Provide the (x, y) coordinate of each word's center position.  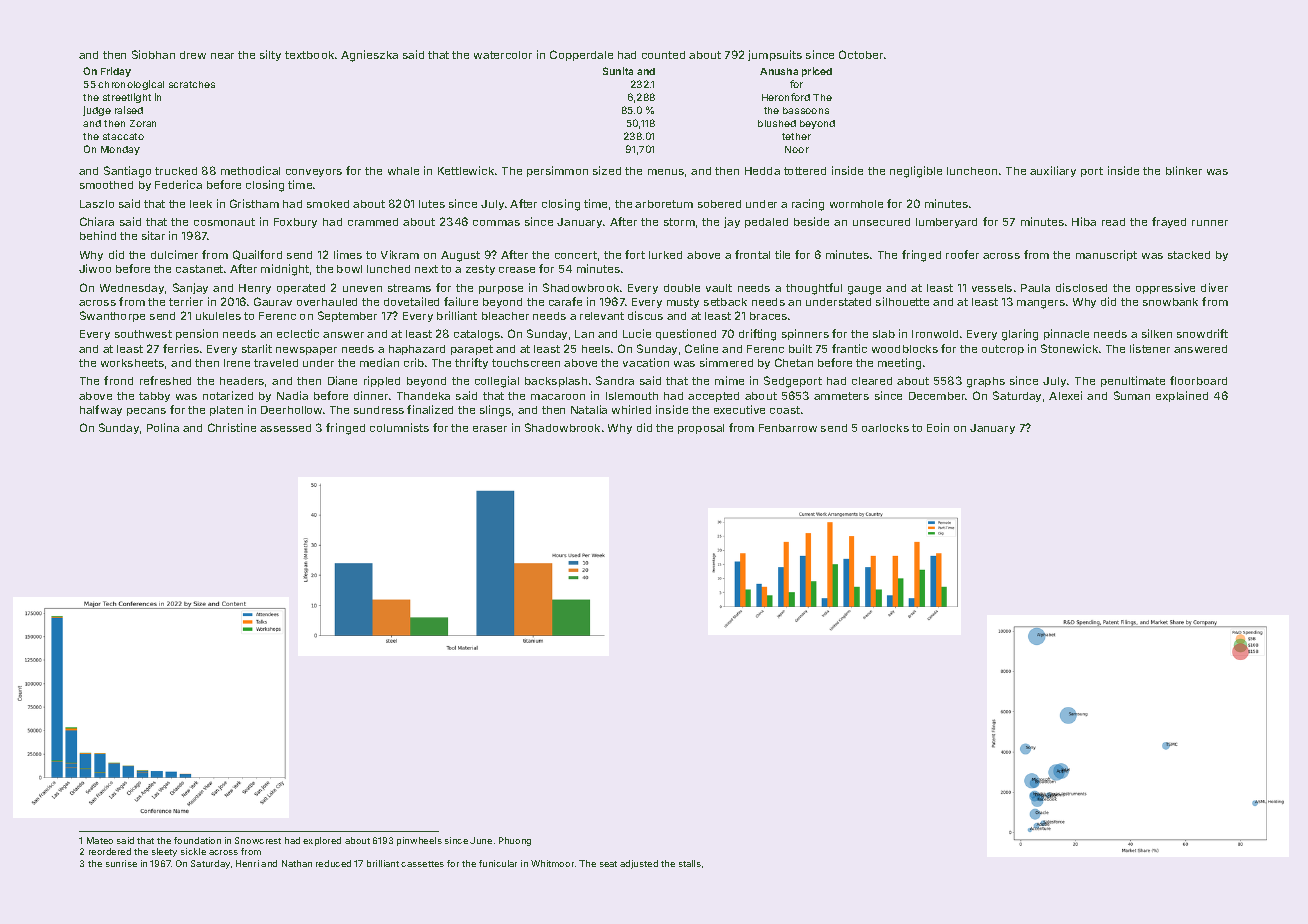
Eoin (938, 427)
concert (576, 255)
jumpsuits (775, 55)
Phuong (515, 841)
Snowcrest (258, 840)
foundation (197, 840)
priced (817, 72)
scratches (192, 84)
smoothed (106, 185)
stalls (690, 863)
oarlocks (885, 428)
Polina (163, 427)
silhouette (902, 301)
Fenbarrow (788, 428)
